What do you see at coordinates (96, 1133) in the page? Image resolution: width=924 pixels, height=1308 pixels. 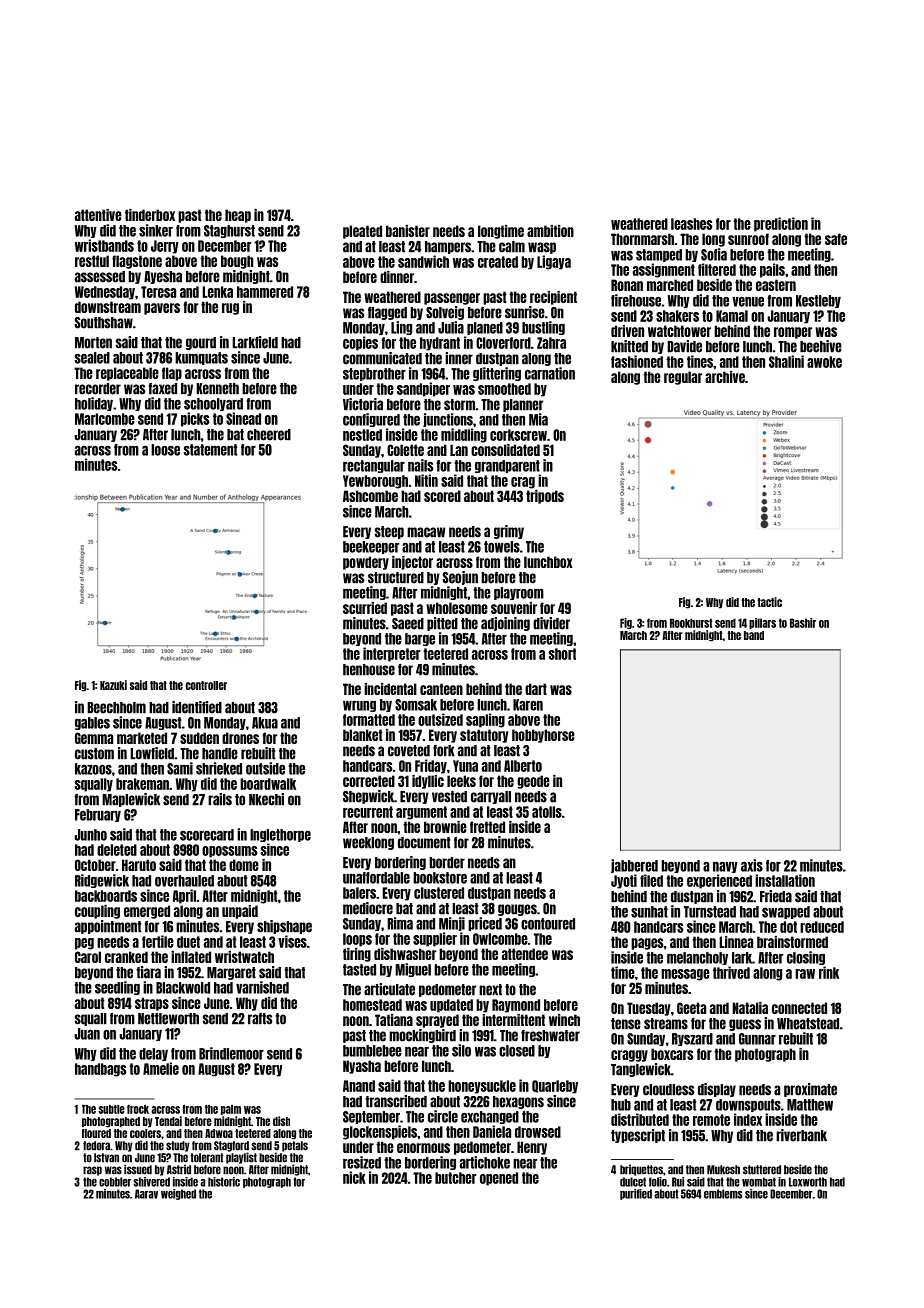 I see `floured` at bounding box center [96, 1133].
